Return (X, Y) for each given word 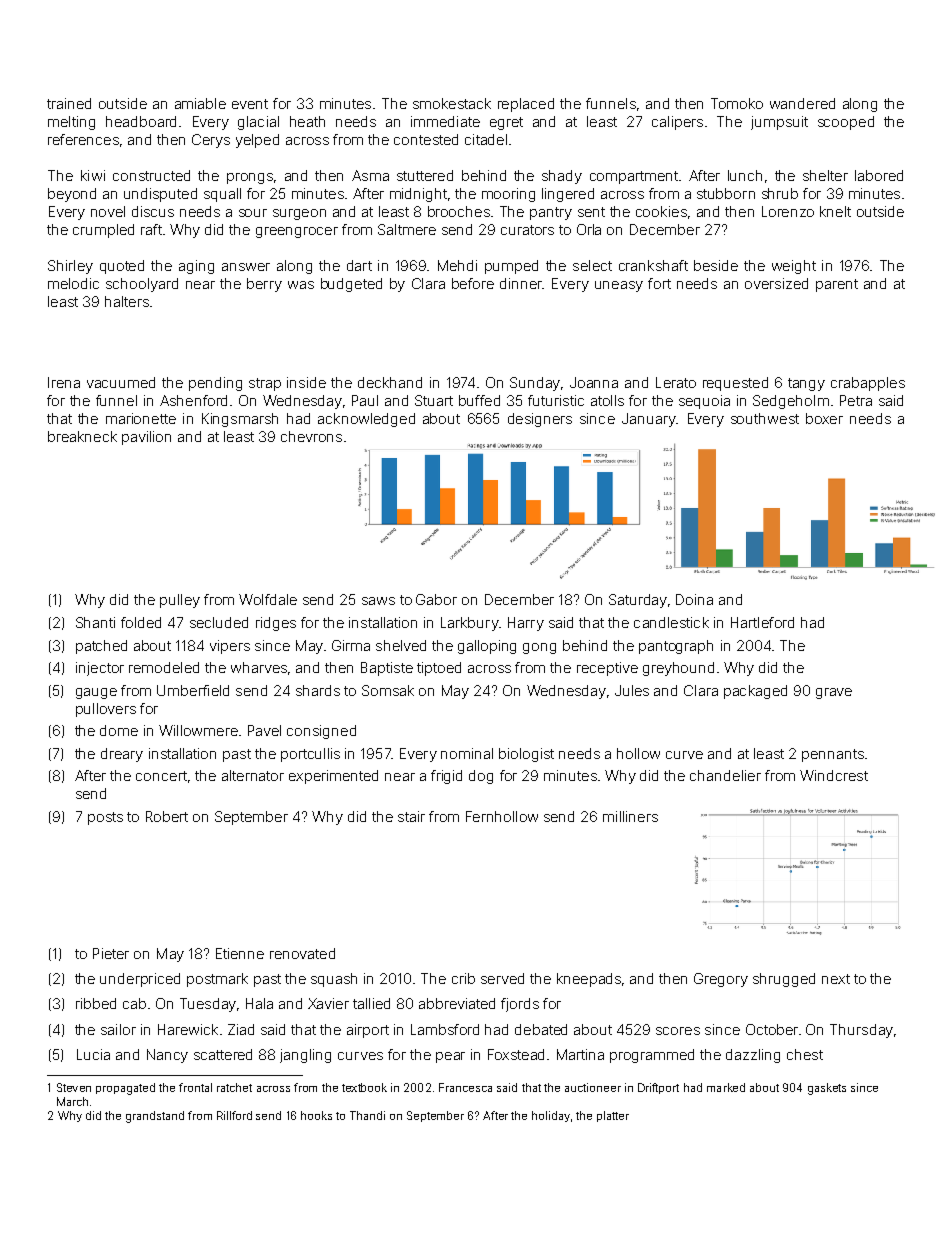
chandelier (725, 775)
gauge (96, 693)
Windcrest (834, 775)
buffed (479, 400)
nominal (467, 753)
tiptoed (439, 669)
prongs (250, 178)
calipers (677, 123)
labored (879, 175)
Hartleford (762, 622)
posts (105, 818)
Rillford (234, 1115)
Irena (64, 382)
